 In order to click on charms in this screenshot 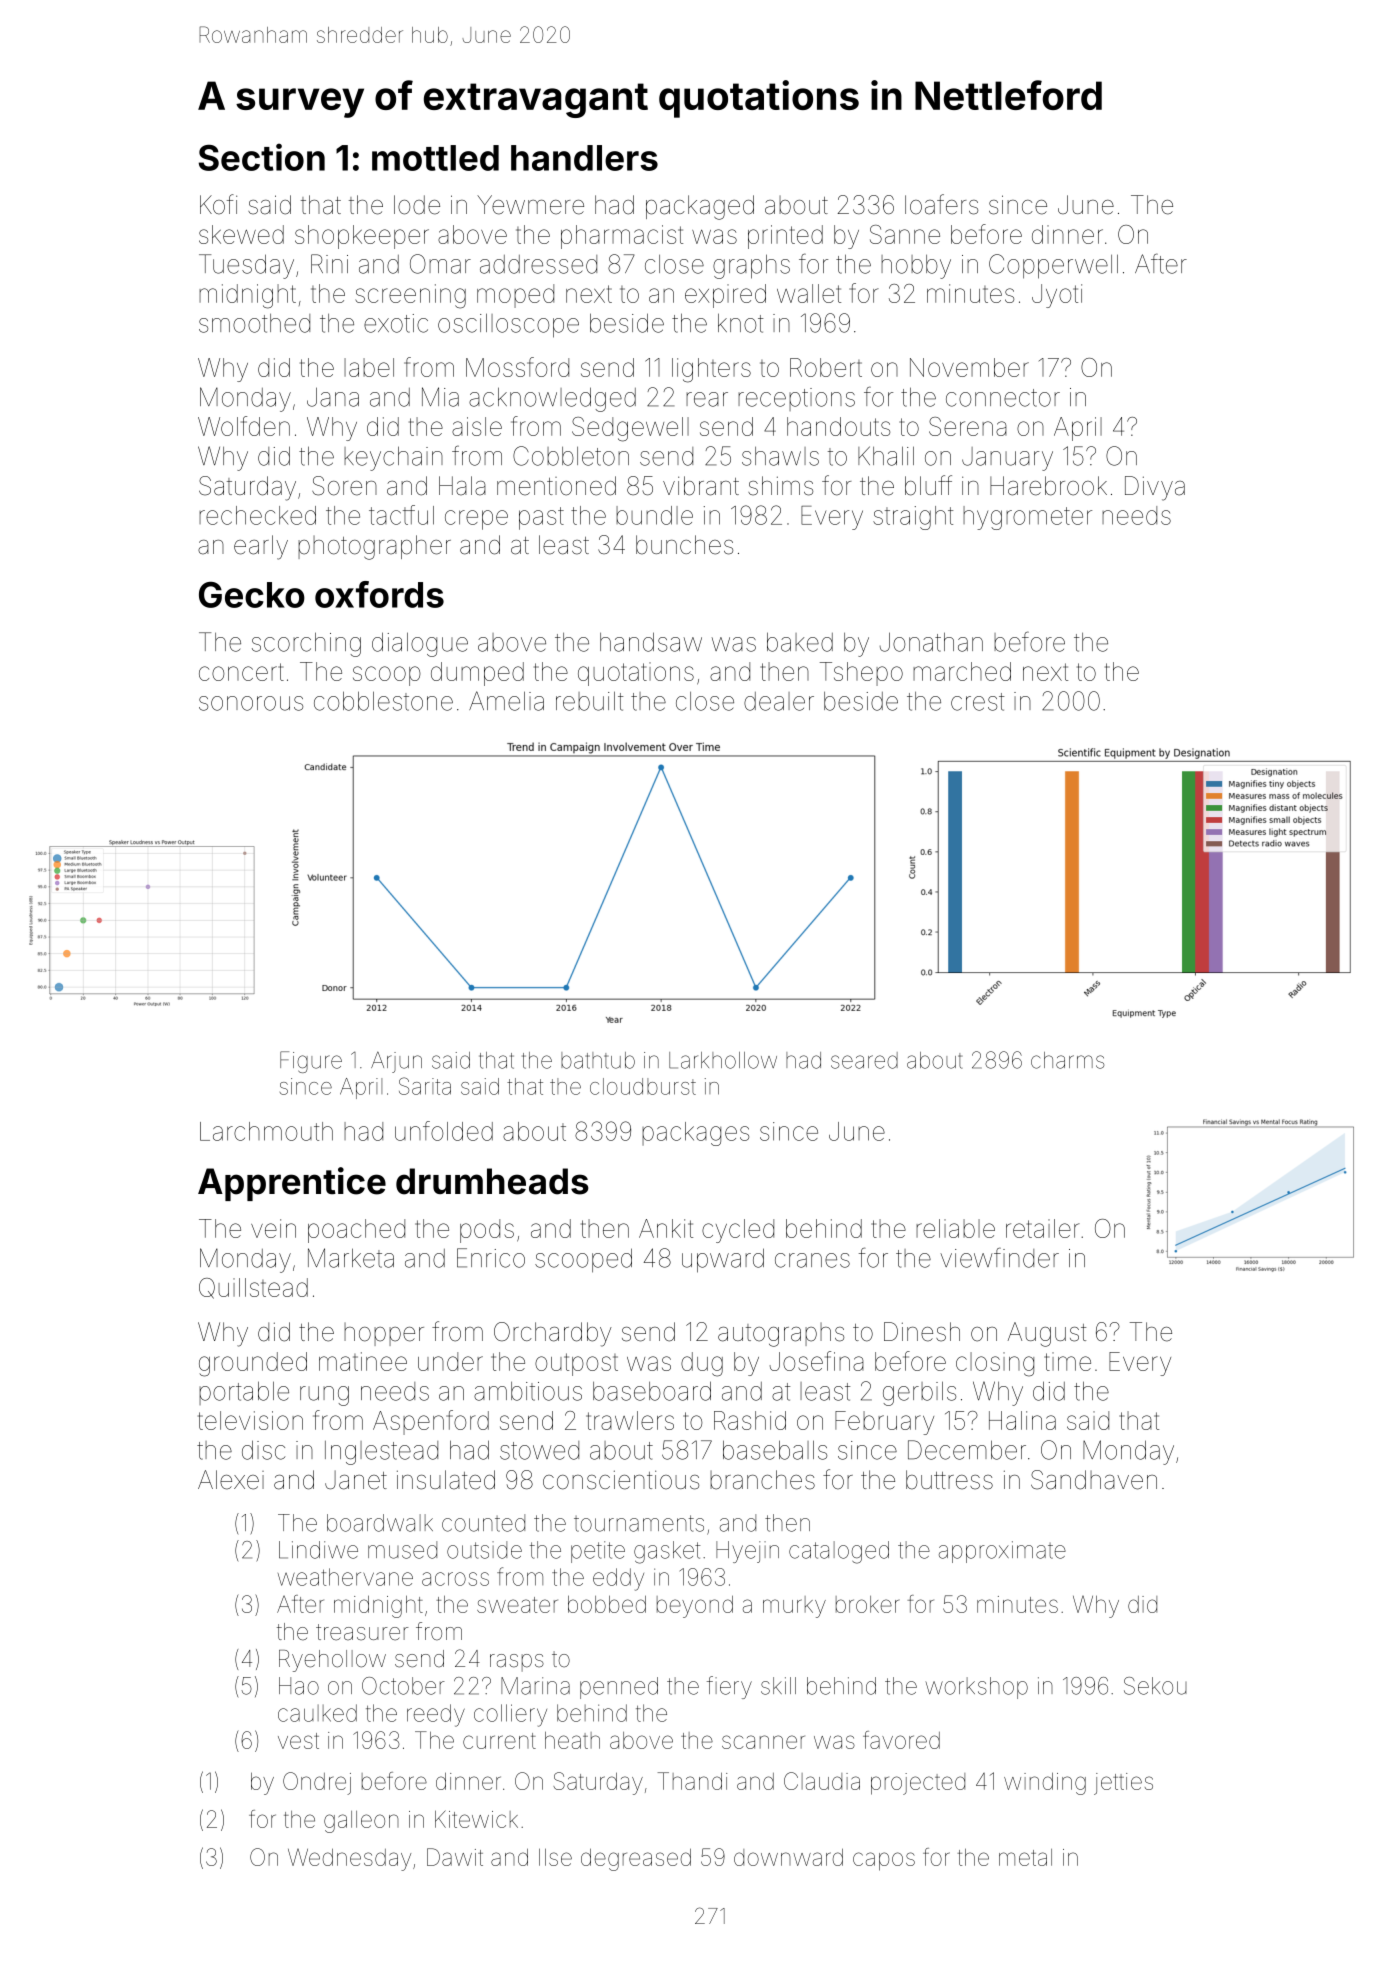, I will do `click(1067, 1060)`.
